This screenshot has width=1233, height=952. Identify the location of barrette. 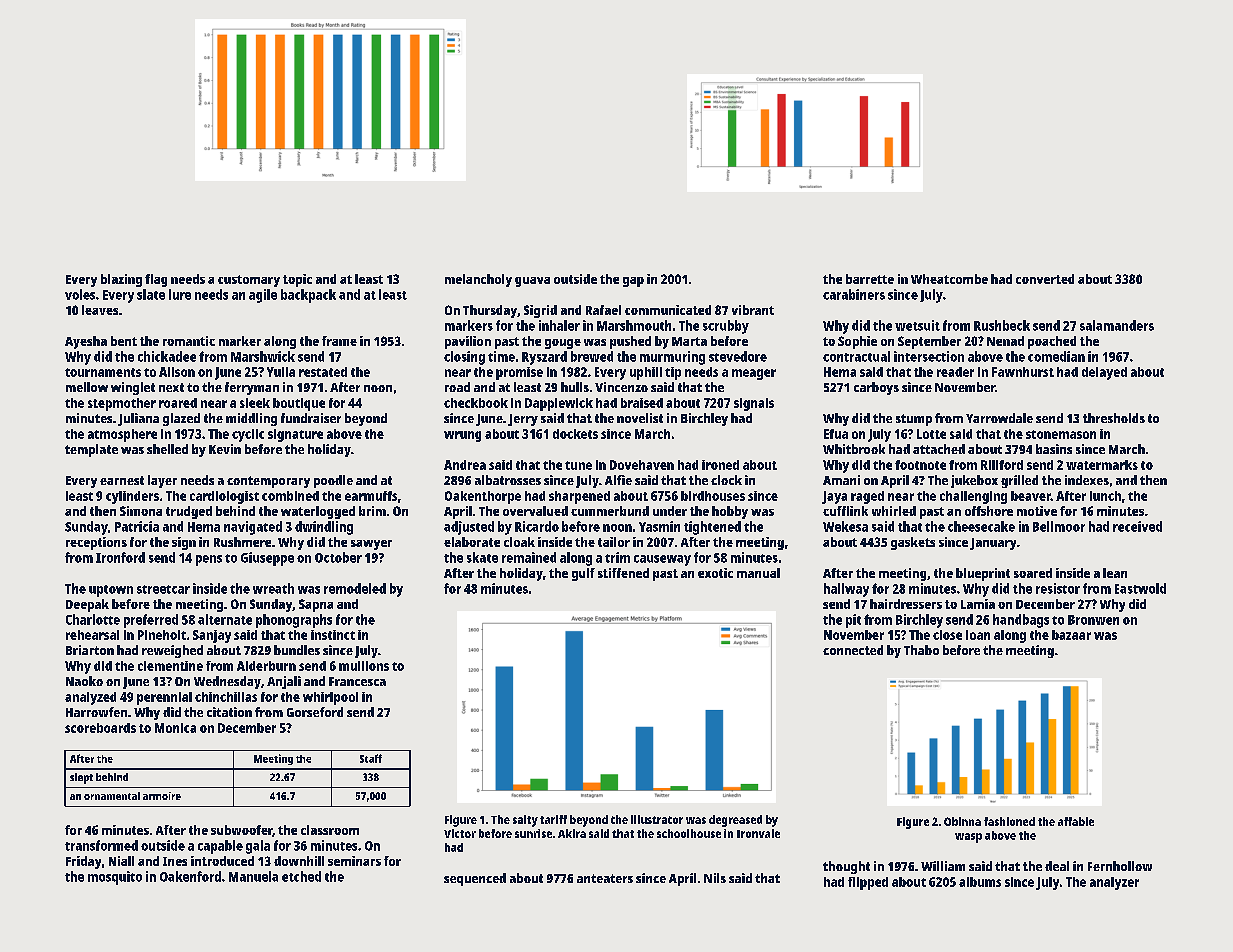
(870, 279).
